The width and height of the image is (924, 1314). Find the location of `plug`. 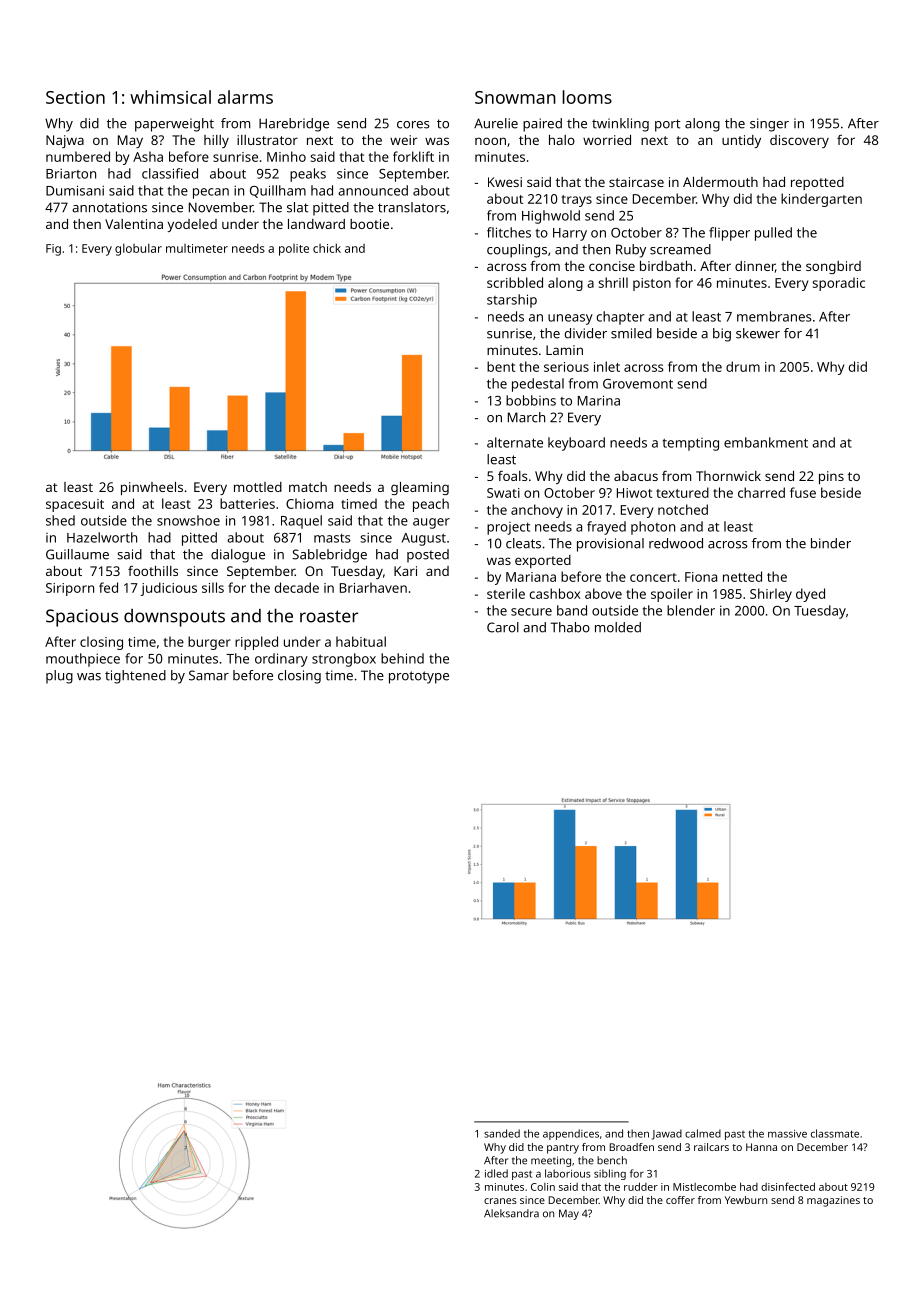

plug is located at coordinates (59, 677).
